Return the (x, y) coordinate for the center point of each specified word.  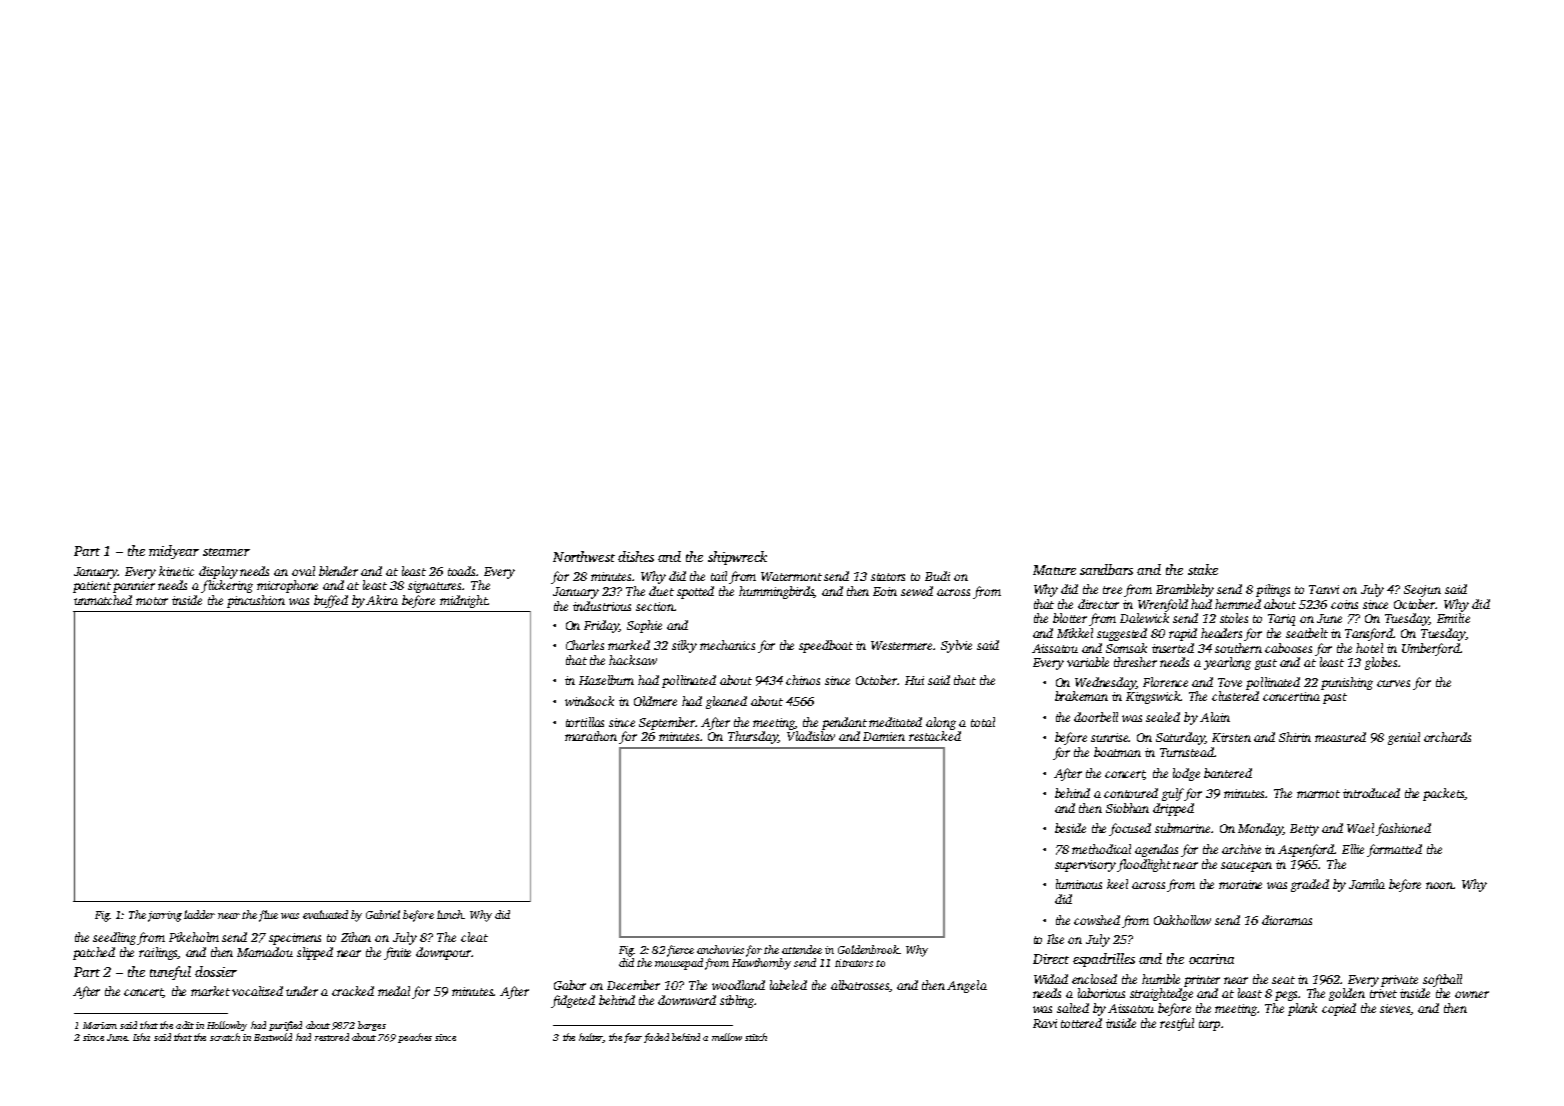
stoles (1234, 618)
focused (1130, 829)
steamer (226, 552)
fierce (680, 951)
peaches (415, 1038)
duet (661, 591)
